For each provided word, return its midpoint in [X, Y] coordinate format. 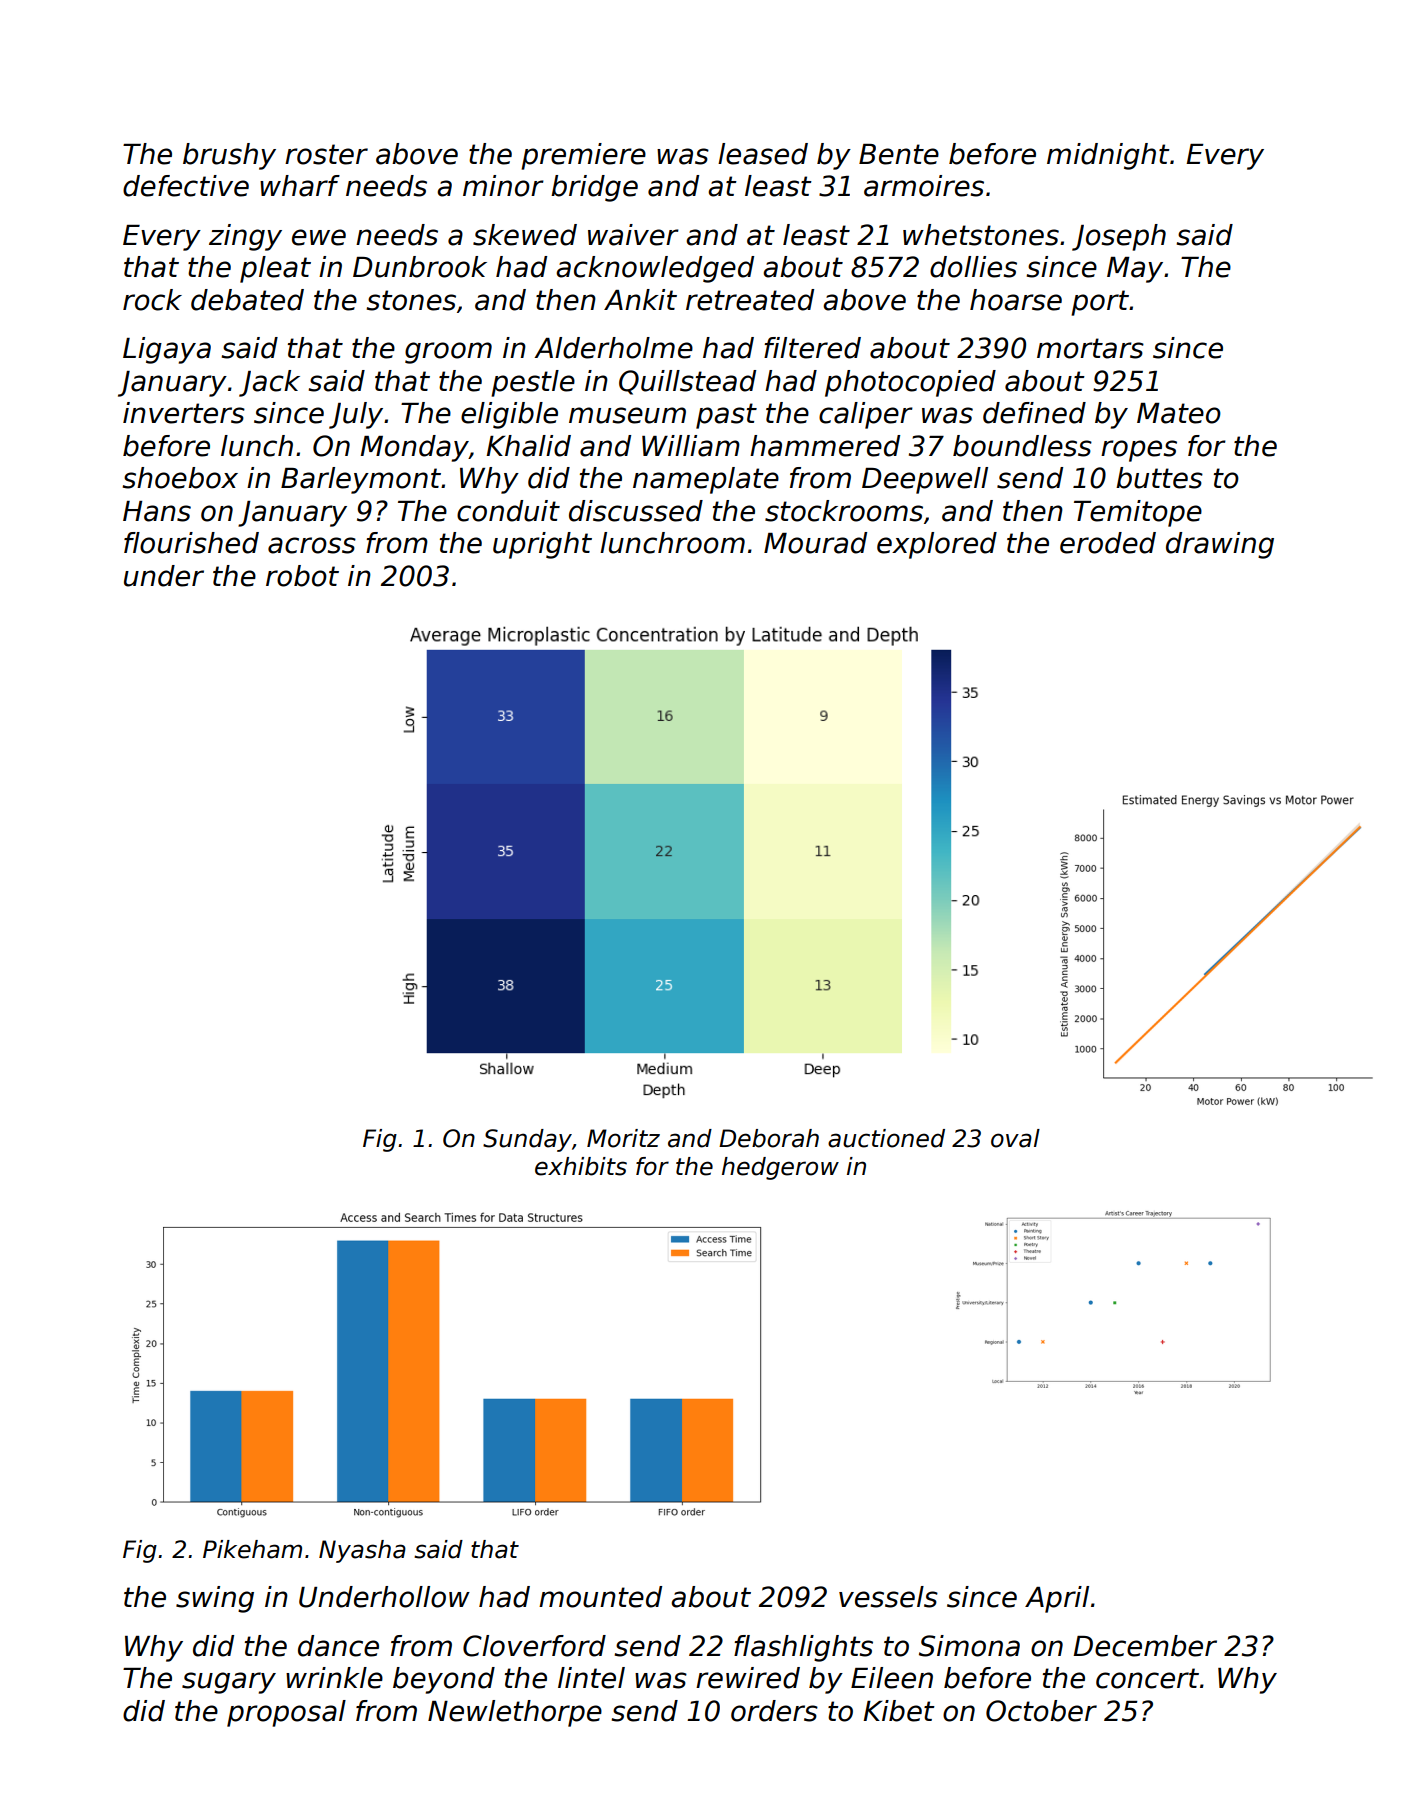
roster [326, 154]
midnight [1108, 156]
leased [763, 154]
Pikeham [252, 1549]
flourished [191, 543]
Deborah [769, 1138]
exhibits [581, 1166]
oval [1015, 1138]
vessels [888, 1597]
